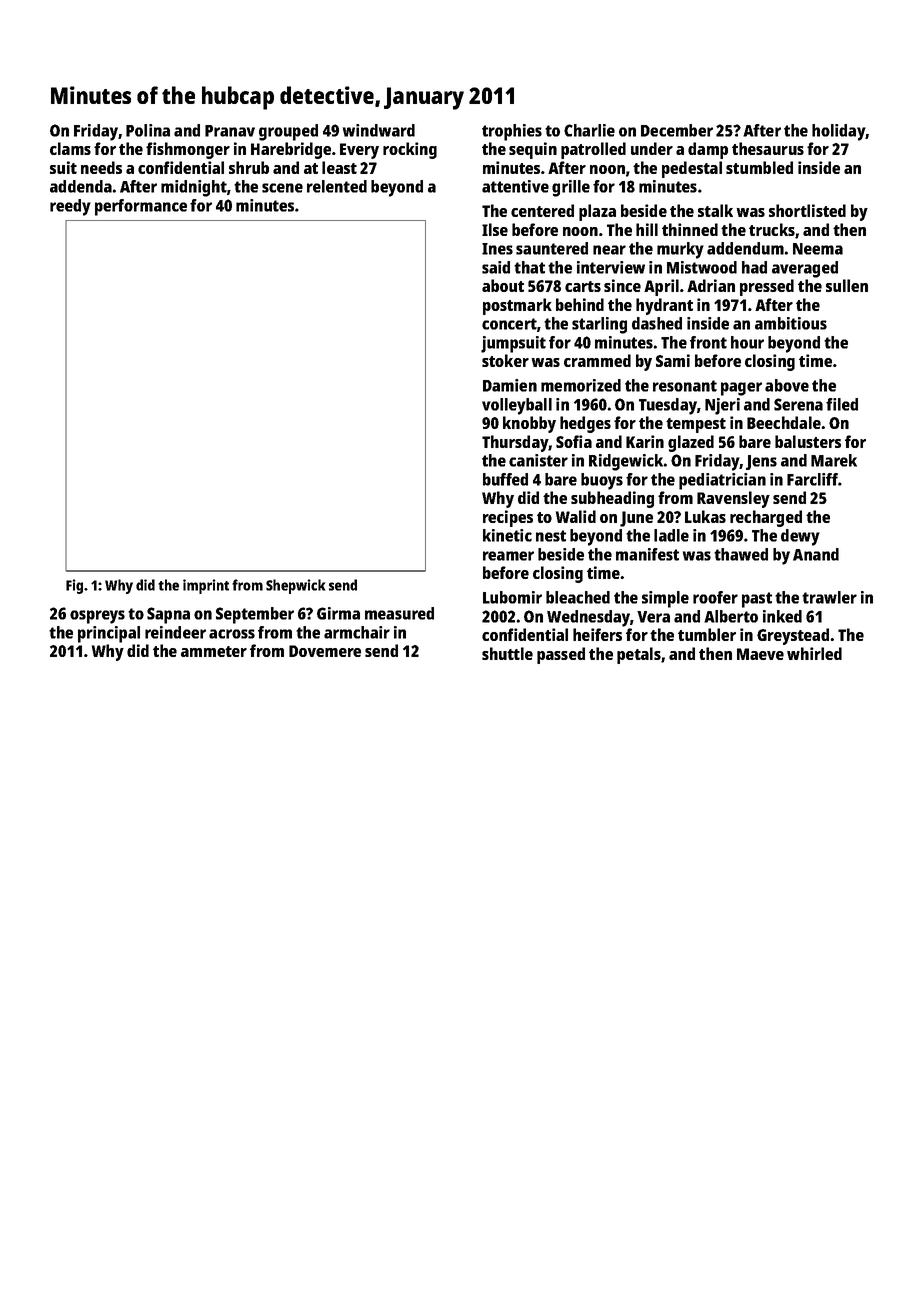 This screenshot has height=1308, width=924. What do you see at coordinates (760, 654) in the screenshot?
I see `Maeve` at bounding box center [760, 654].
